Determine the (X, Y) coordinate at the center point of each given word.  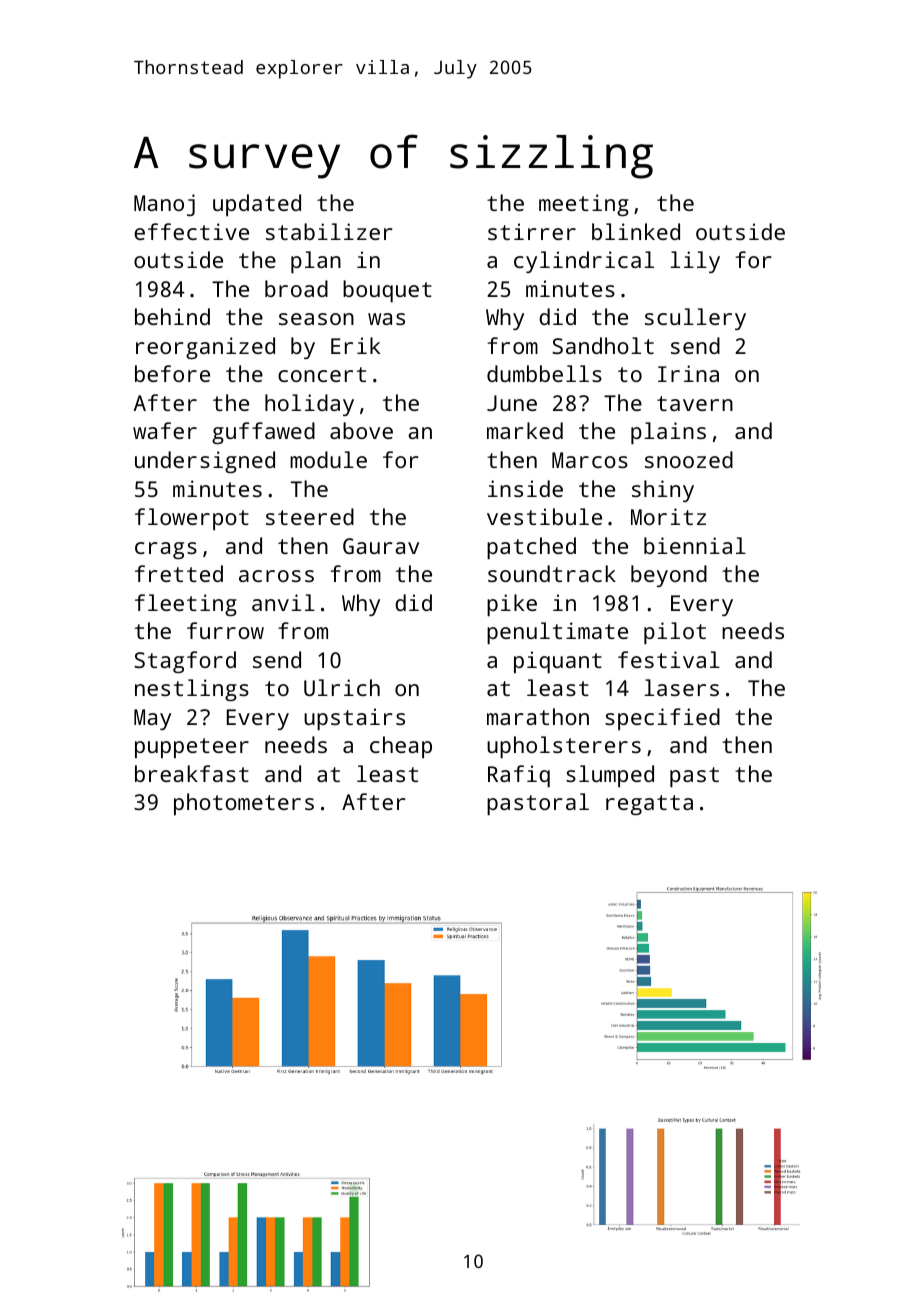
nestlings (192, 690)
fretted (179, 573)
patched (531, 548)
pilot (675, 633)
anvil (283, 602)
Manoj (164, 205)
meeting (584, 205)
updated (257, 205)
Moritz (668, 516)
